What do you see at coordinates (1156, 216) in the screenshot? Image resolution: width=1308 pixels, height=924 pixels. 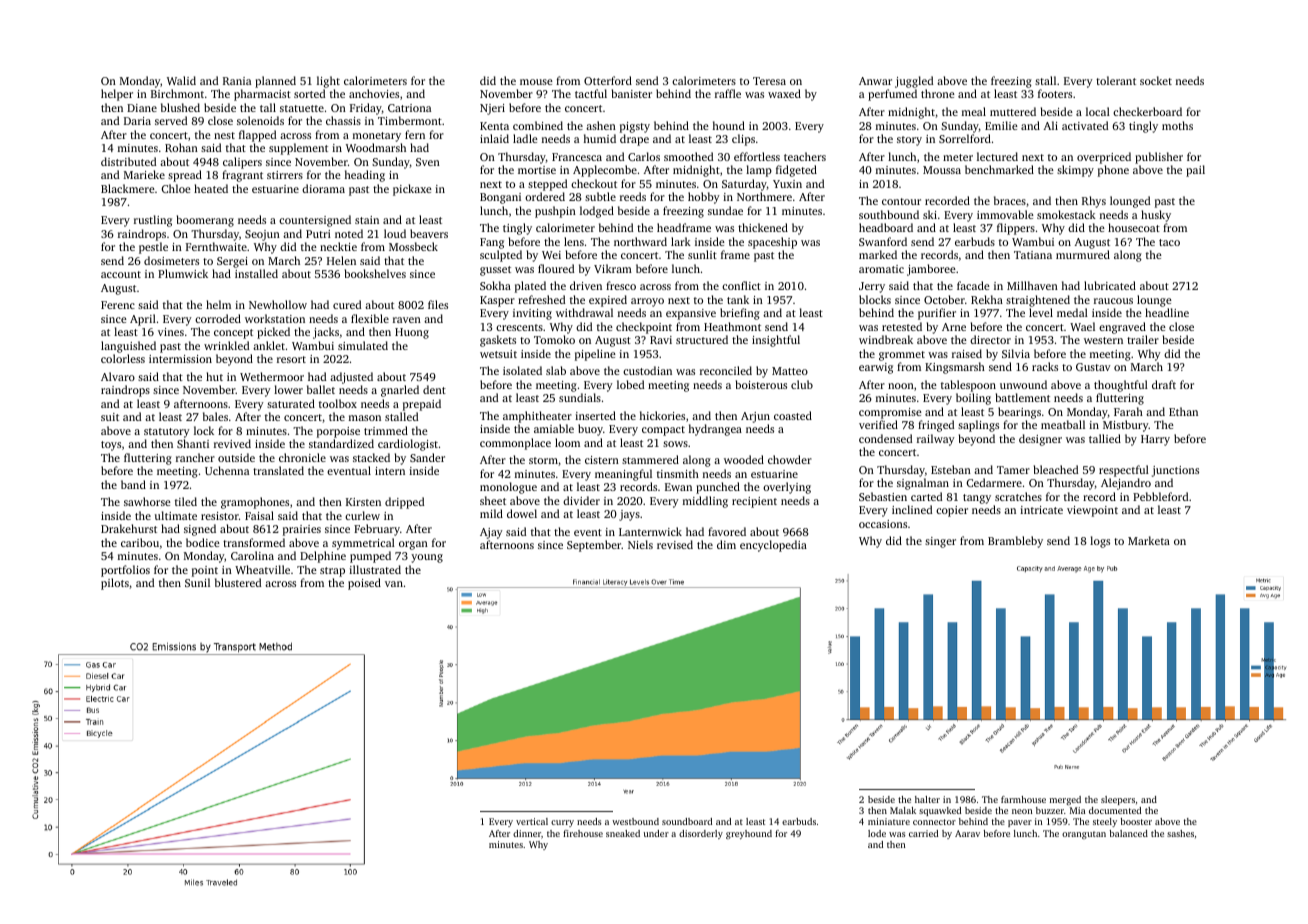 I see `husky` at bounding box center [1156, 216].
